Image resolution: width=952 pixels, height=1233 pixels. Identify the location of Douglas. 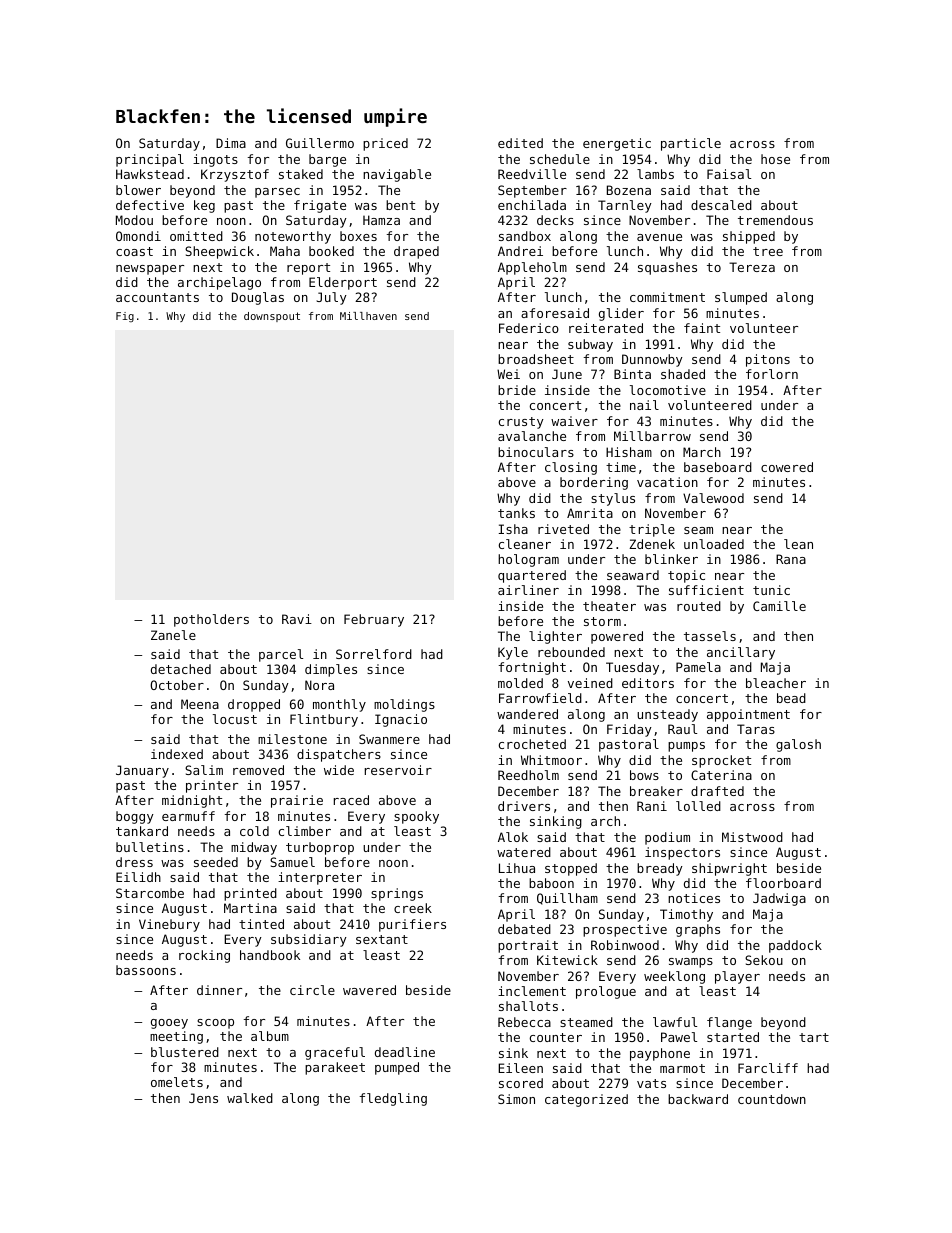
(258, 298).
